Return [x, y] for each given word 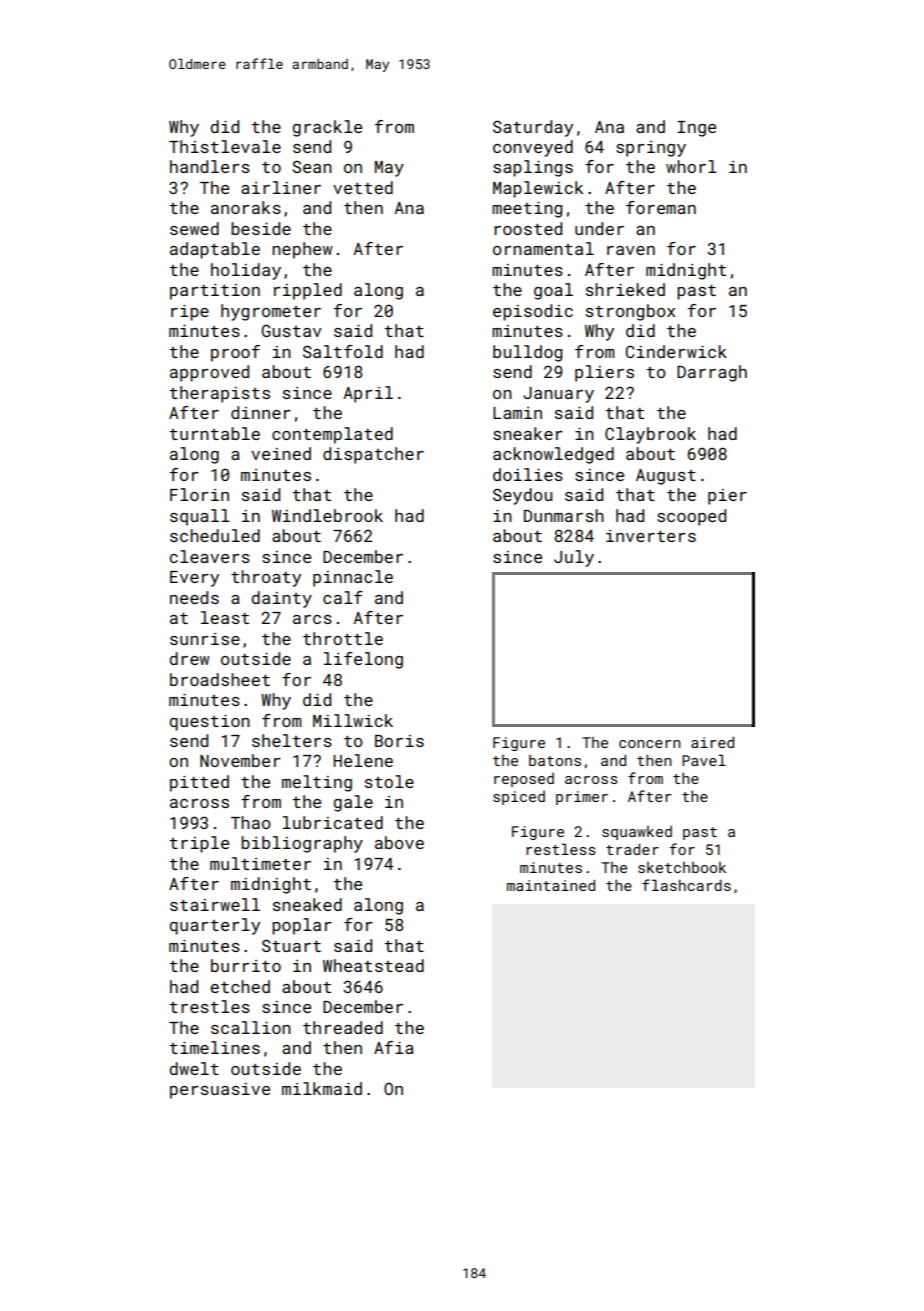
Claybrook [650, 435]
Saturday [533, 128]
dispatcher [373, 455]
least [225, 617]
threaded [343, 1027]
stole [389, 781]
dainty [281, 599]
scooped [691, 517]
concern [649, 744]
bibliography [302, 844]
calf [343, 597]
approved [209, 373]
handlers [210, 166]
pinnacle [353, 578]
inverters [651, 536]
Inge [696, 129]
